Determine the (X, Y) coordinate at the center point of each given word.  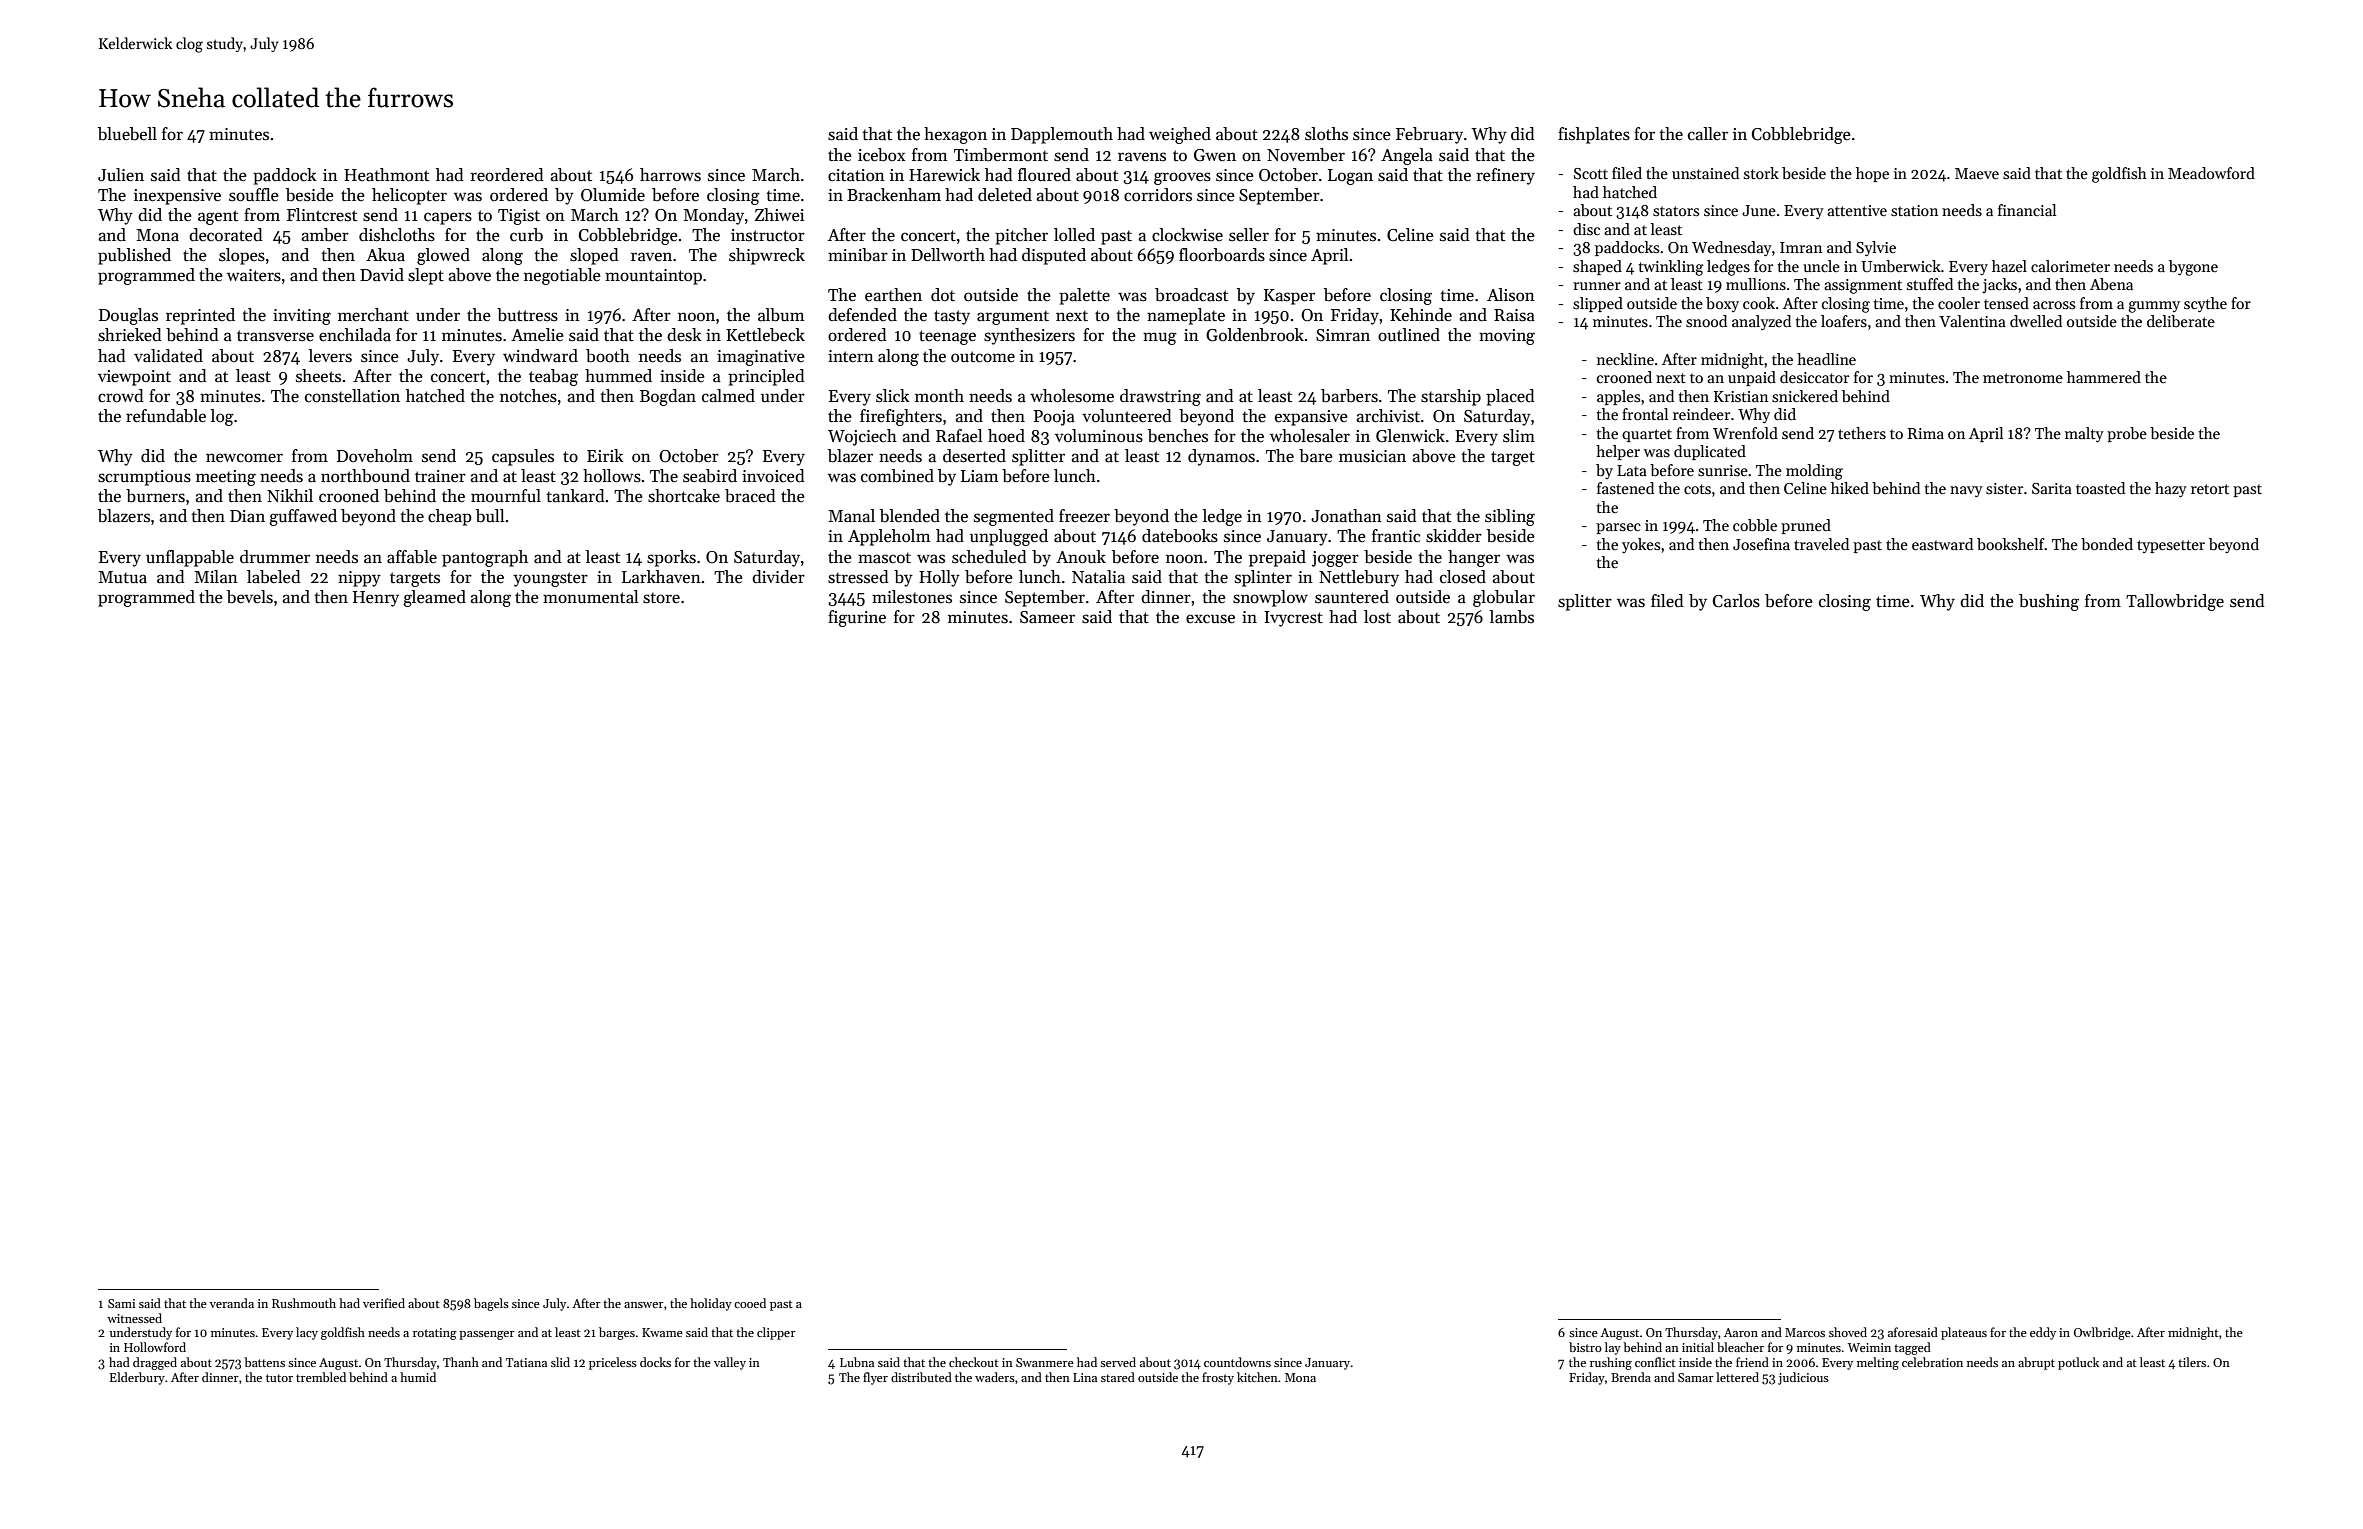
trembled (321, 1377)
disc (1586, 229)
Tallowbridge (2175, 602)
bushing (2049, 602)
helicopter (409, 196)
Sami (121, 1303)
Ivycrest (1293, 619)
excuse (1210, 619)
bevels (250, 597)
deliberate (2181, 321)
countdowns (1237, 1362)
